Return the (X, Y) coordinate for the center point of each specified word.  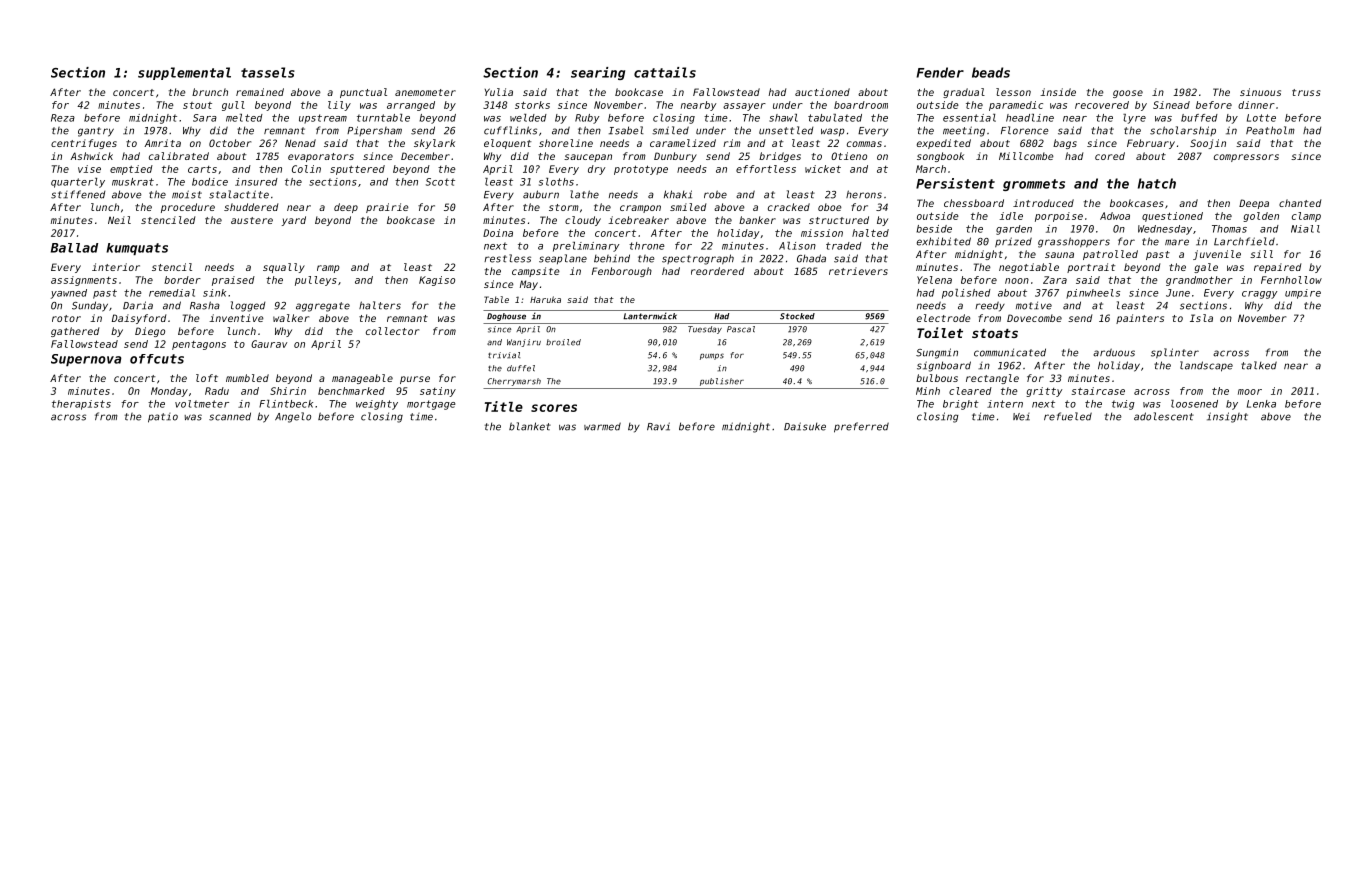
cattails (665, 72)
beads (991, 72)
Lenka (1261, 404)
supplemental (184, 73)
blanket (530, 426)
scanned (230, 416)
